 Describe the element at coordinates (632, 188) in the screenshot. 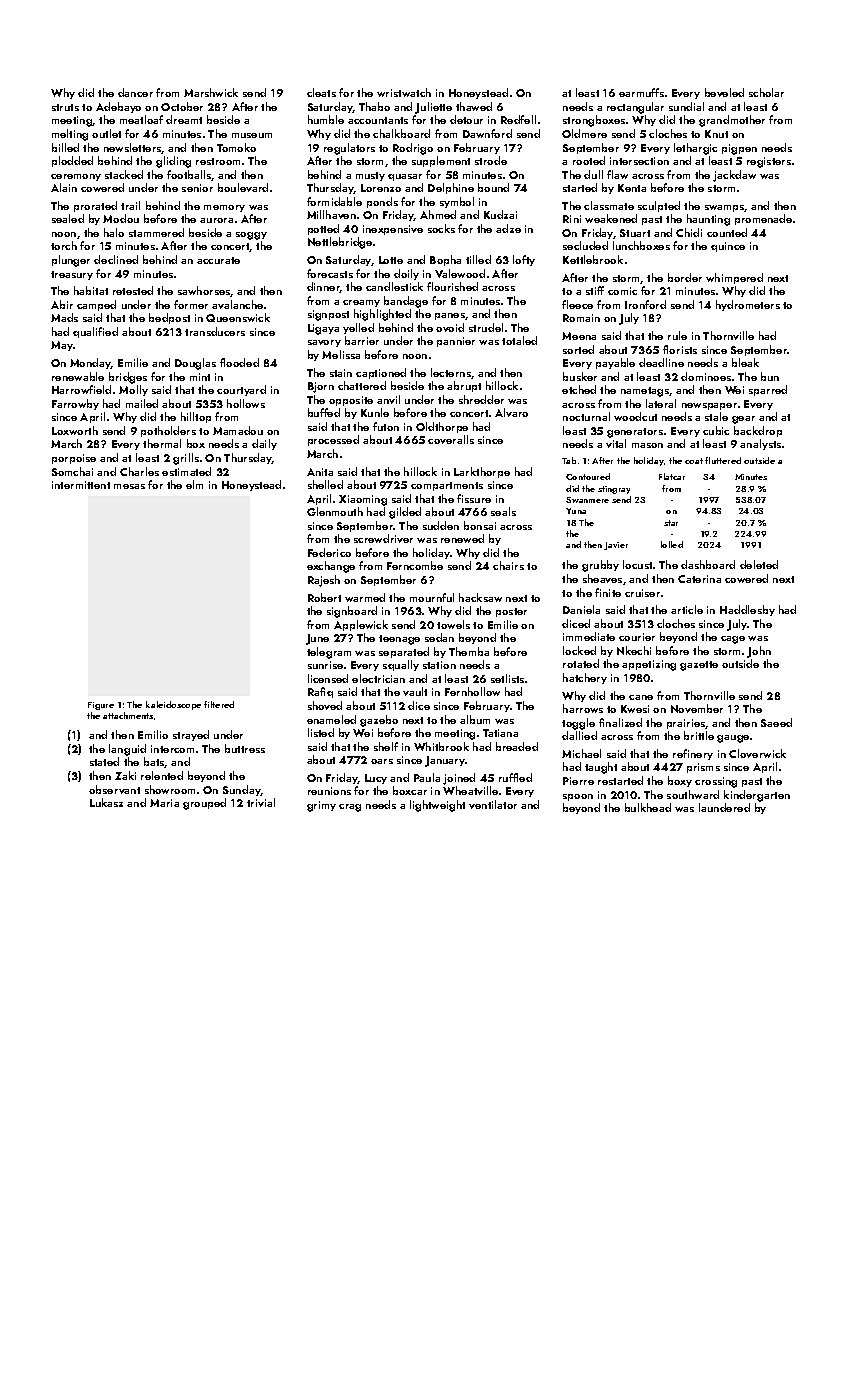

I see `Kenta` at that location.
